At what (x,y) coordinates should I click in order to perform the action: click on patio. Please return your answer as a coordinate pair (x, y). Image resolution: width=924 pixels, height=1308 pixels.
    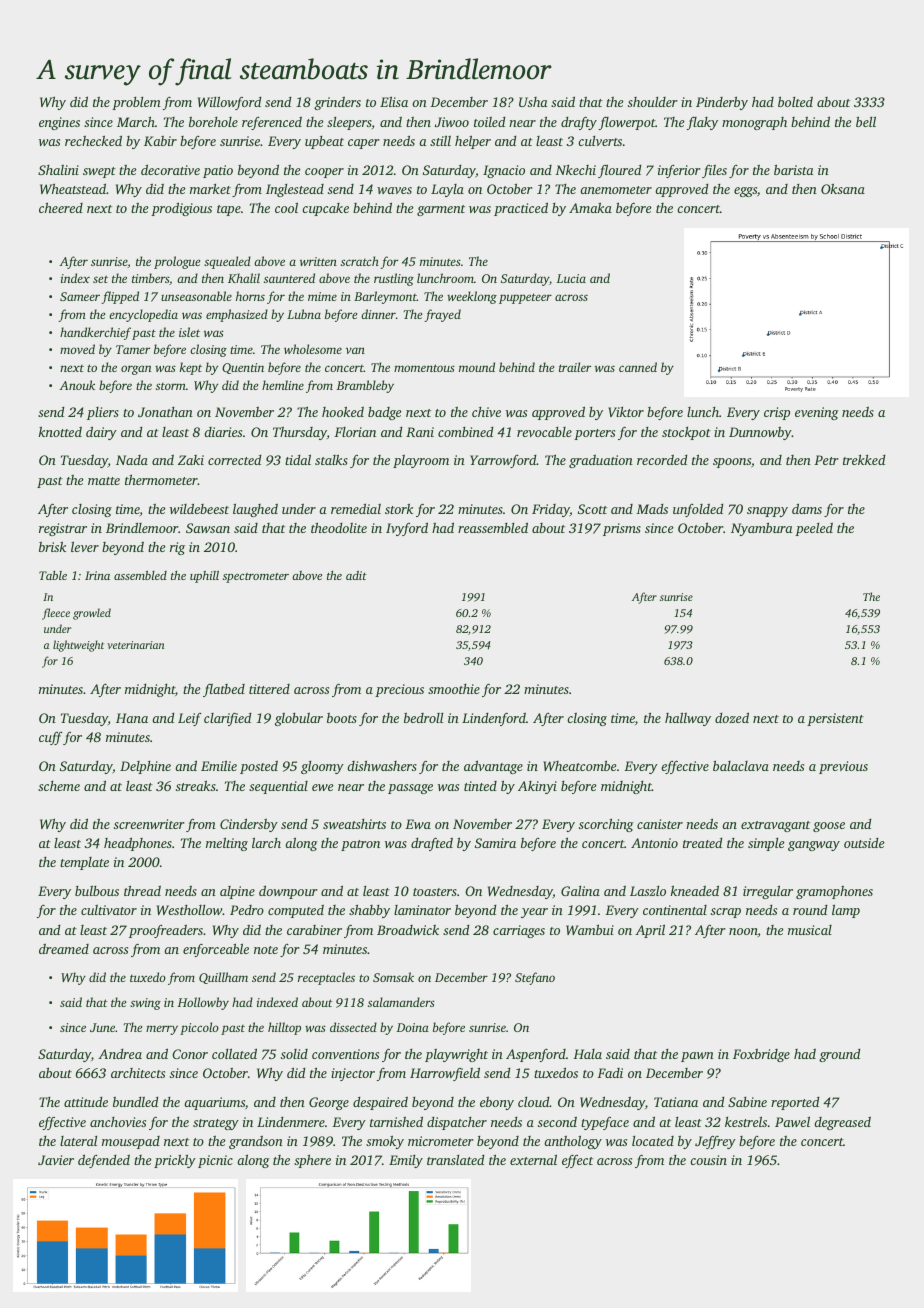
    Looking at the image, I should click on (218, 171).
